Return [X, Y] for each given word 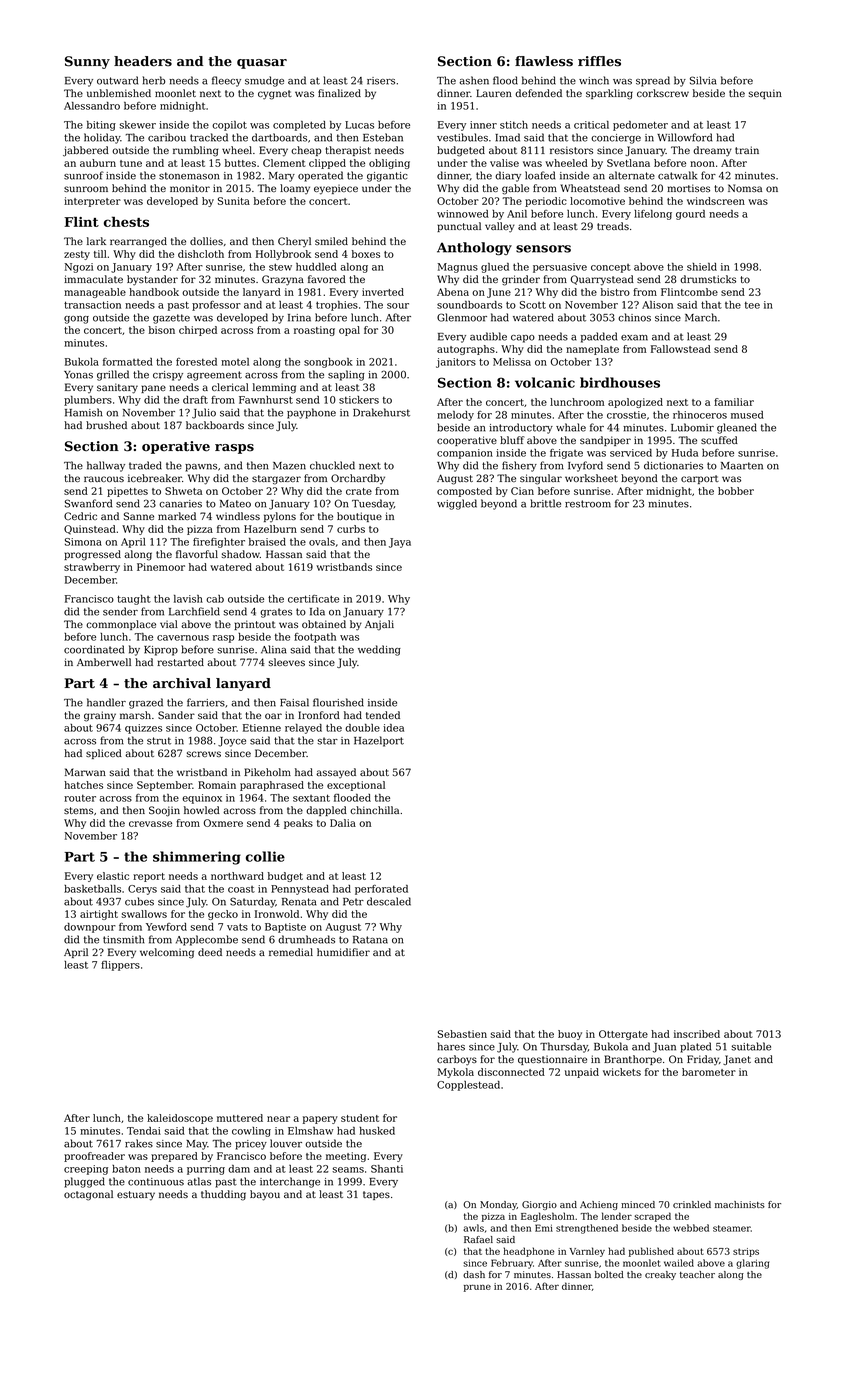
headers [143, 61]
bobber [736, 491]
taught [134, 600]
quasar [262, 64]
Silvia [703, 80]
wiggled [457, 504]
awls [473, 1228]
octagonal [88, 1195]
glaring [752, 1264]
